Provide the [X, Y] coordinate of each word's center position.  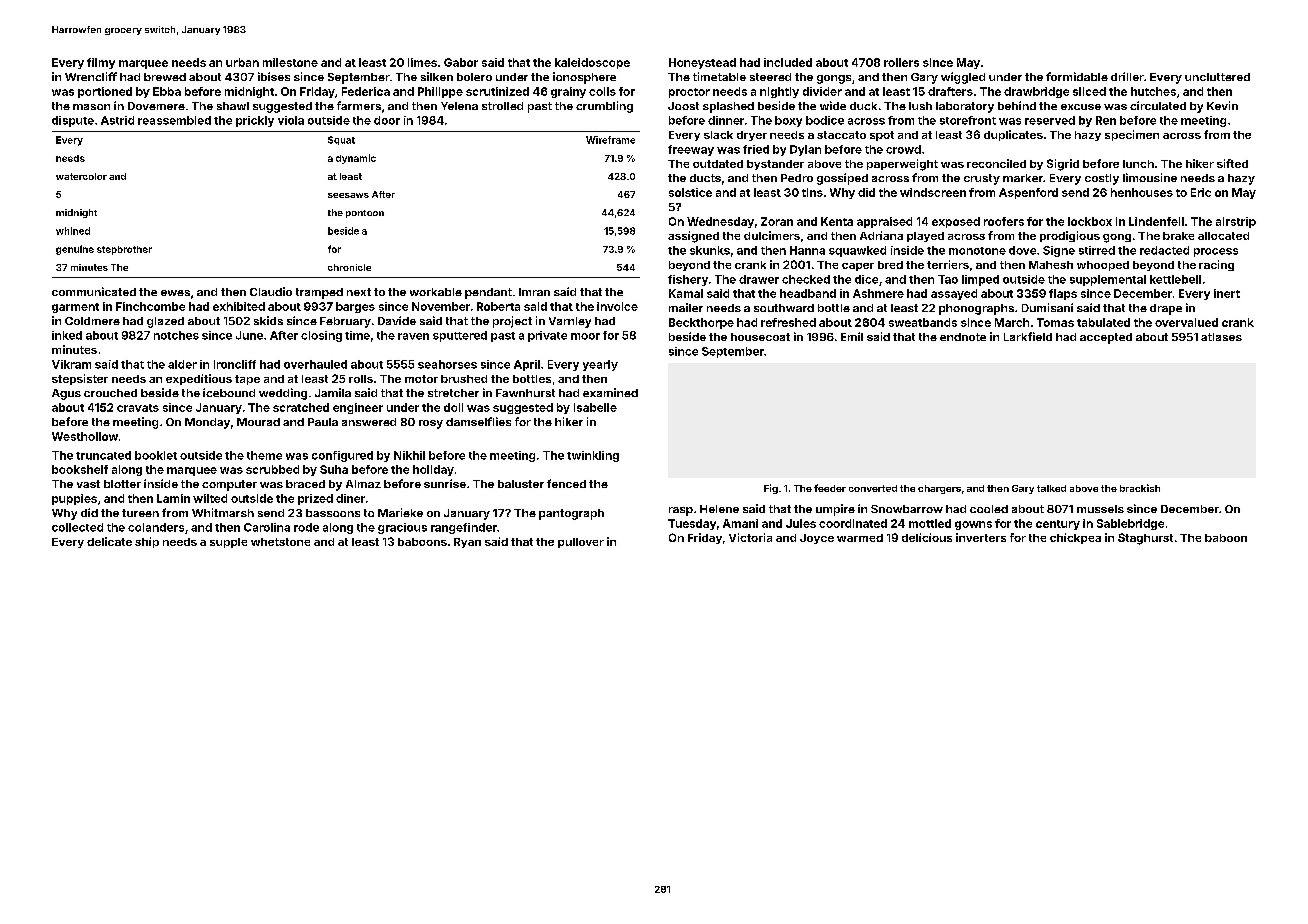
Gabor [461, 62]
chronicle [349, 267]
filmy [101, 63]
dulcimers [772, 235]
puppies [74, 499]
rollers [901, 62]
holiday [433, 470]
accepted [1106, 338]
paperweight [902, 165]
